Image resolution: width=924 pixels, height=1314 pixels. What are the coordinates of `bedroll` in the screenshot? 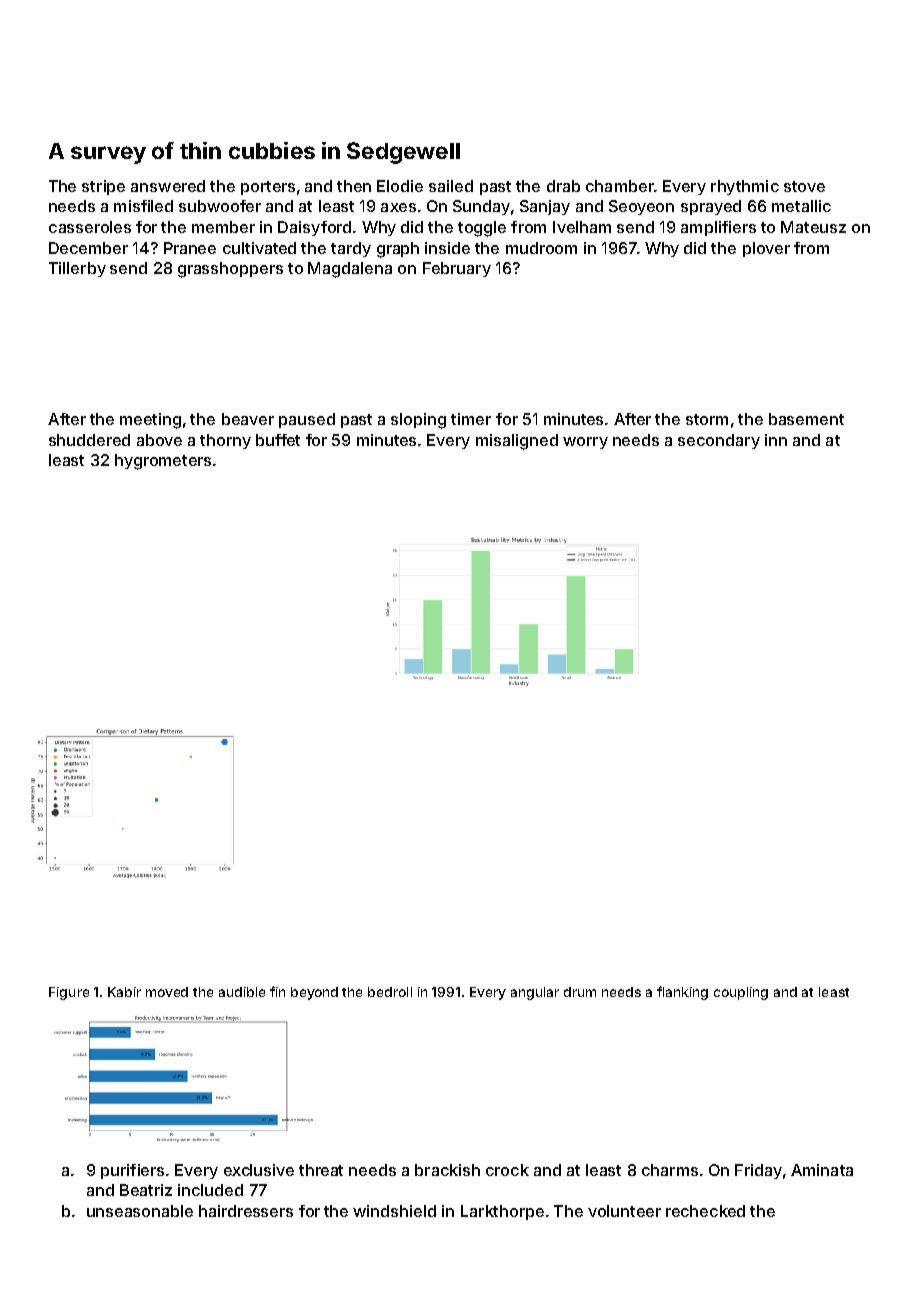 It's located at (390, 992).
